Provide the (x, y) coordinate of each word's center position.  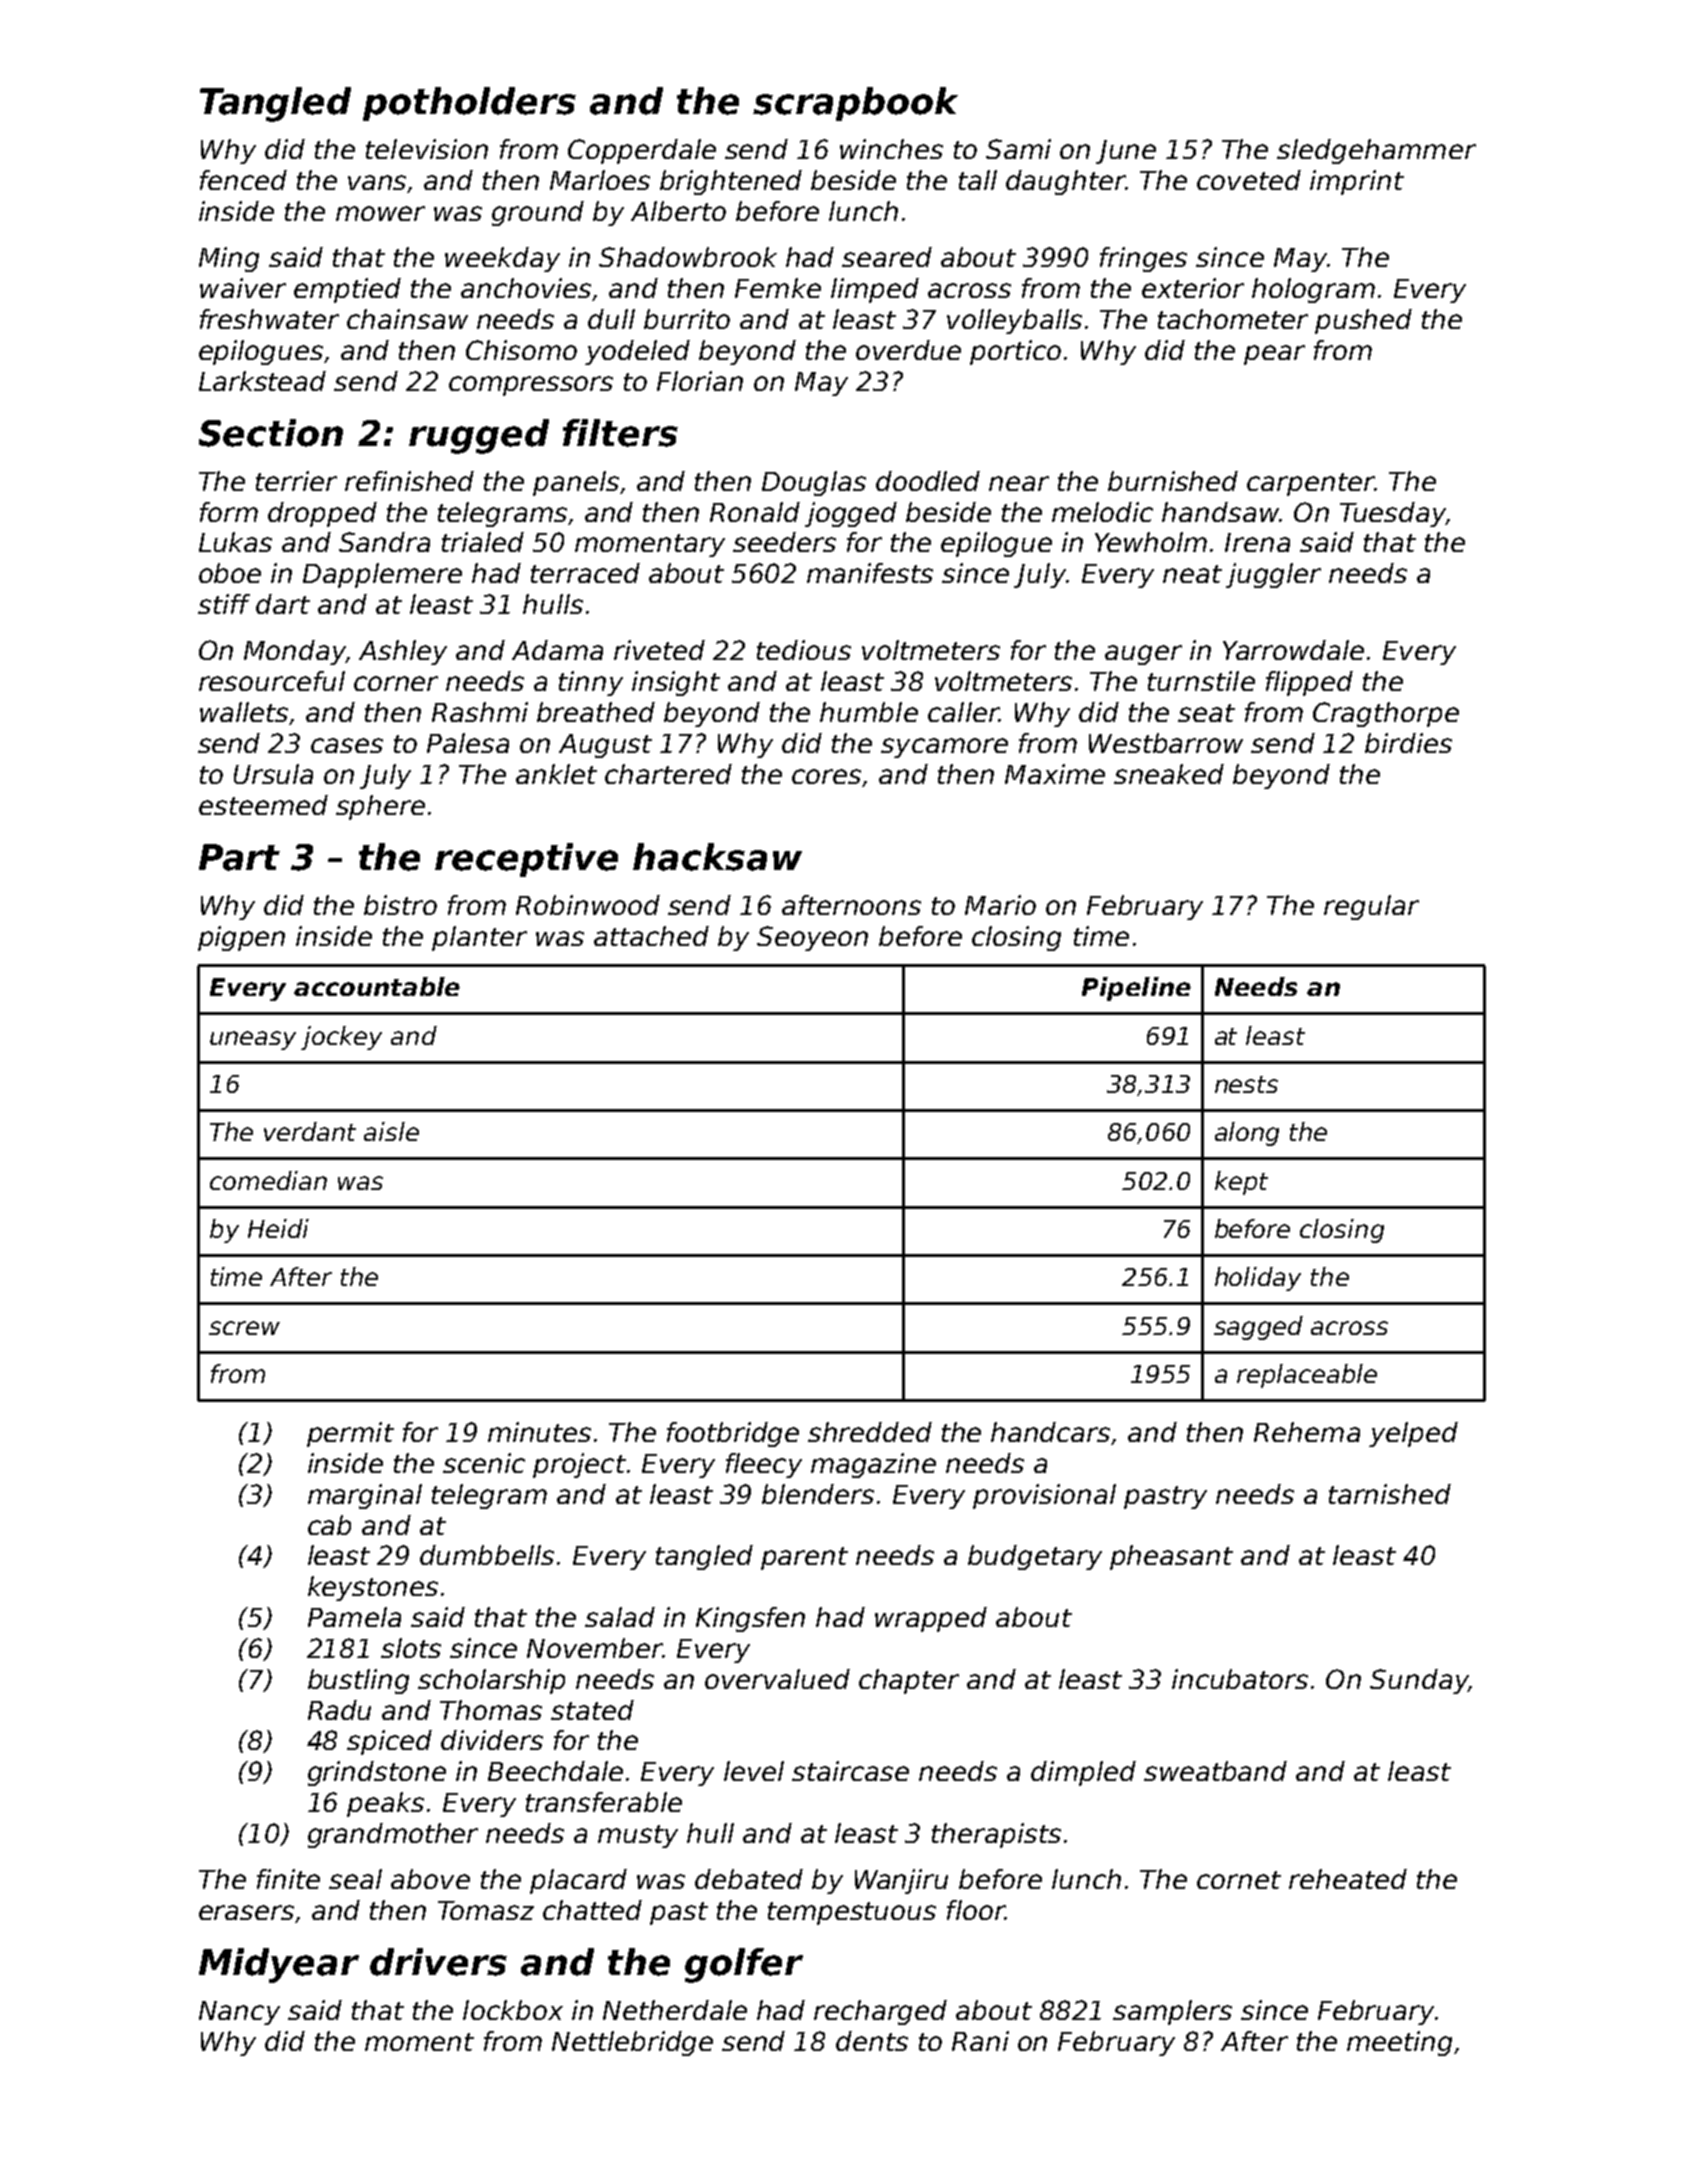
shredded (870, 1432)
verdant (310, 1131)
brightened (731, 182)
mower (380, 213)
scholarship (491, 1681)
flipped (1309, 683)
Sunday (1419, 1681)
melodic (1102, 512)
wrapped (931, 1619)
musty (638, 1836)
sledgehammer (1376, 151)
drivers (438, 1962)
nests (1246, 1084)
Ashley (403, 652)
